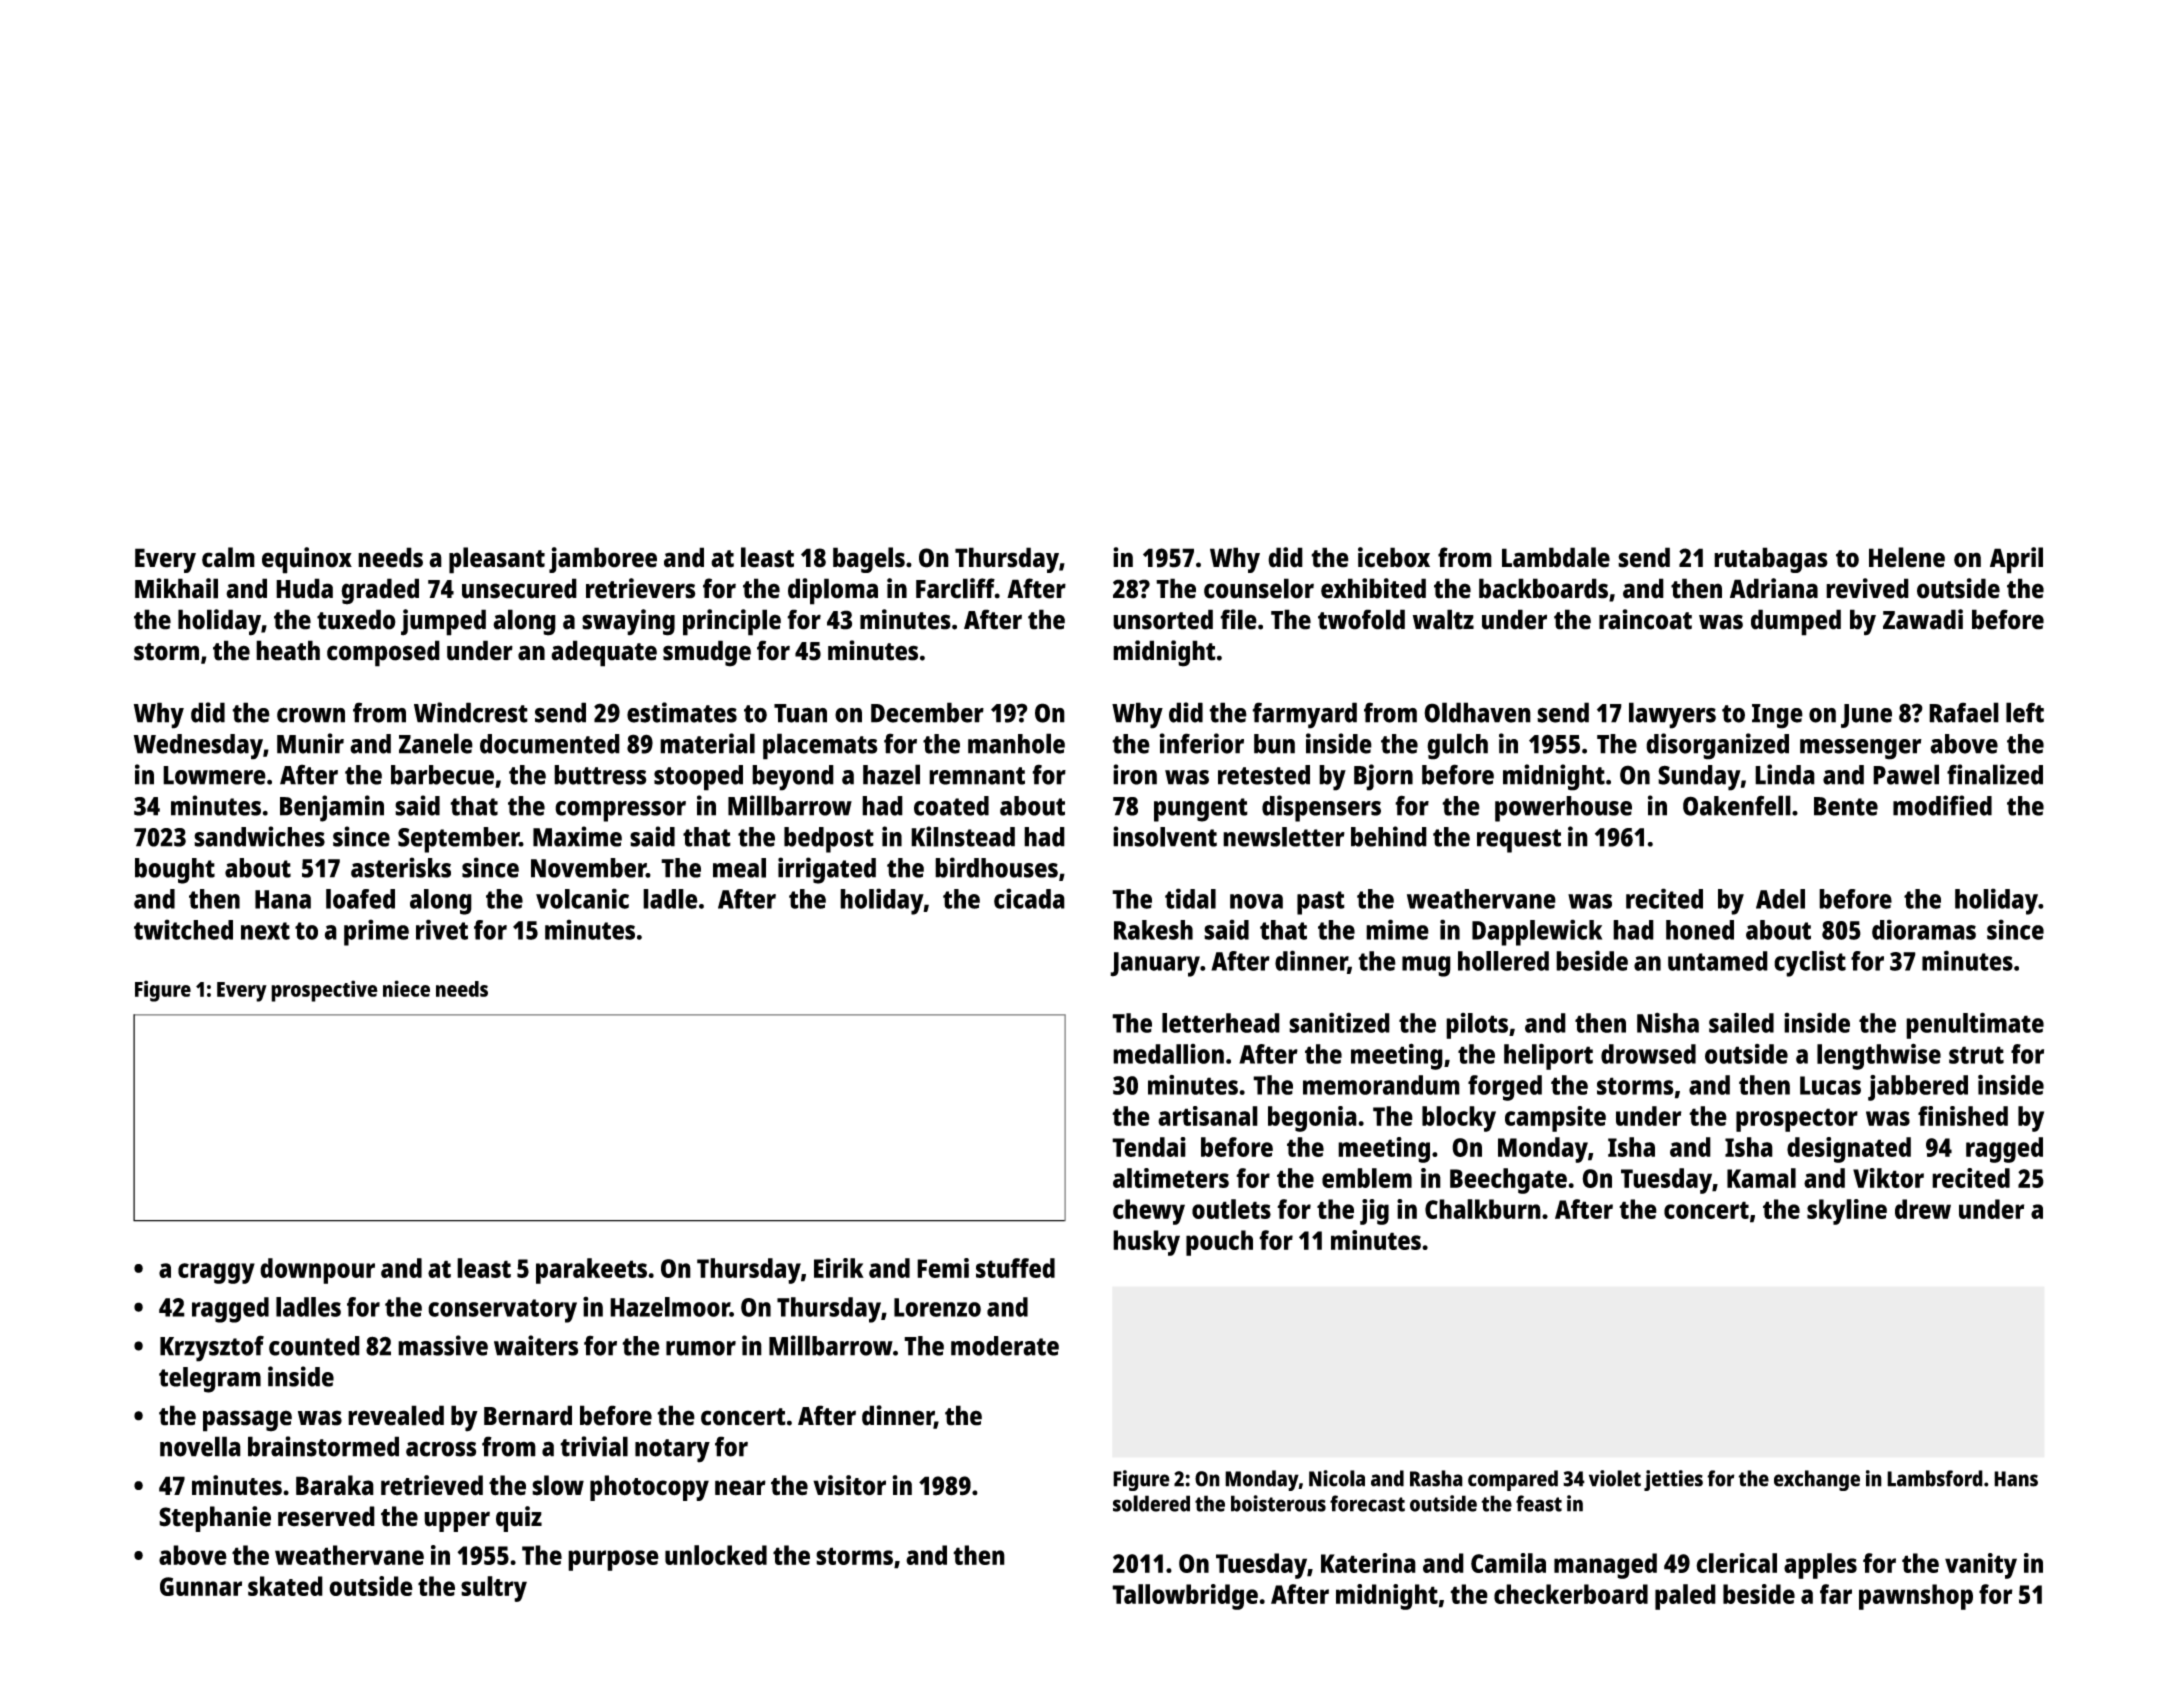  I want to click on exchange, so click(1817, 1480).
